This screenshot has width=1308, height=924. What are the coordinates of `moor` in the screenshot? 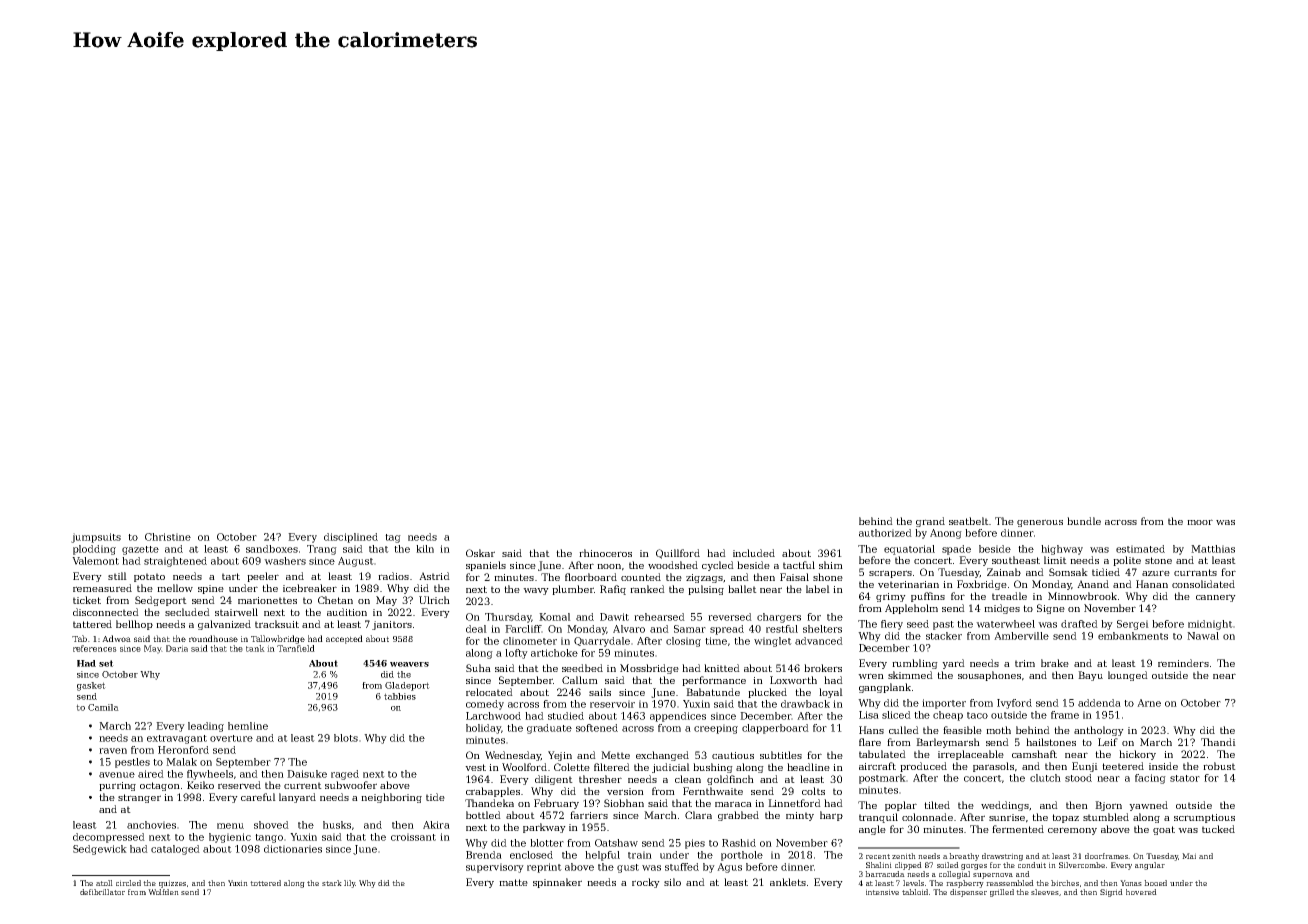 It's located at (1200, 522).
